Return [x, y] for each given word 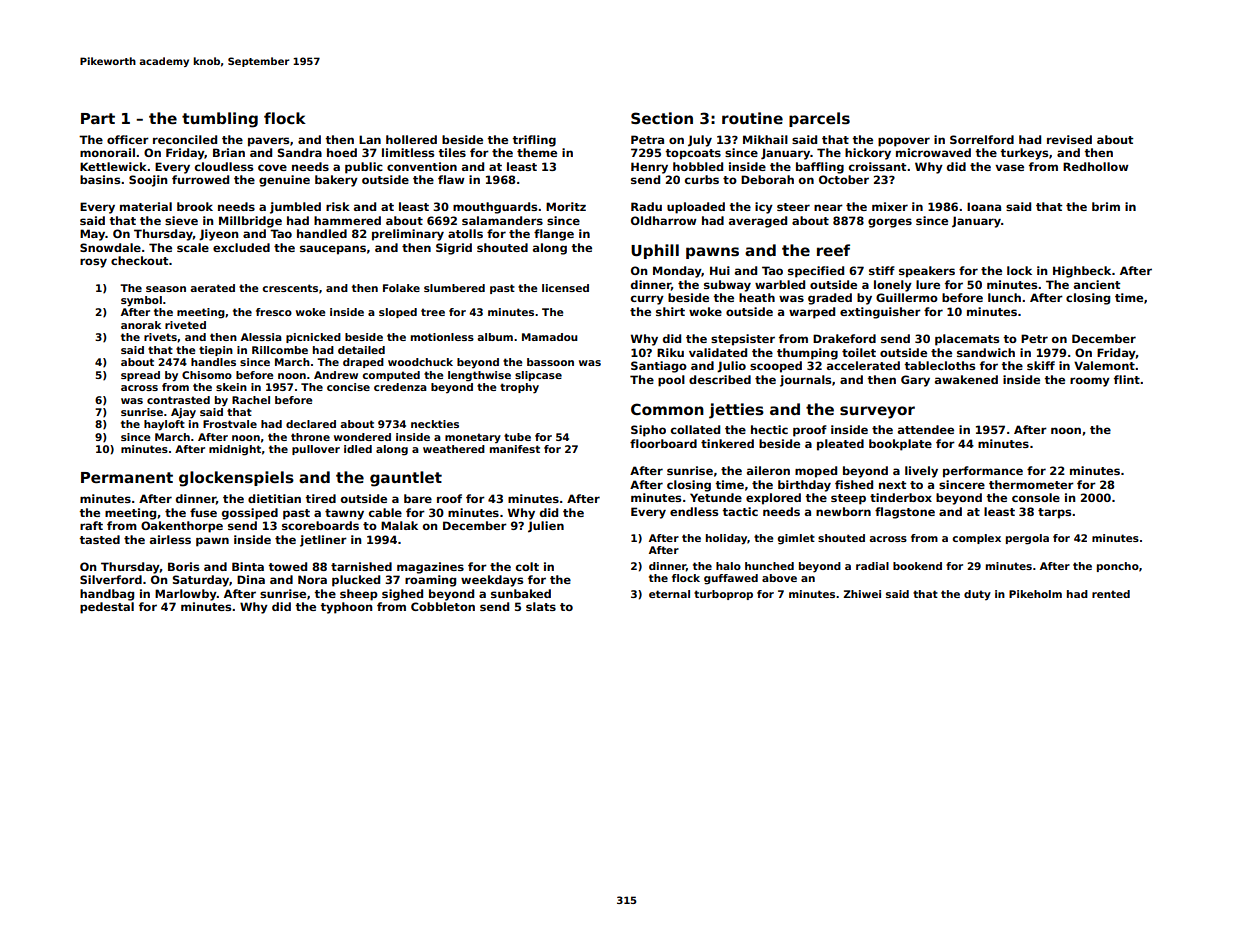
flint [1127, 379]
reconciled [185, 139]
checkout [139, 260]
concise [348, 387]
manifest [515, 449]
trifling [534, 141]
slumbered [454, 288]
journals [805, 381]
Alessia [261, 337]
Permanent [127, 477]
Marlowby [186, 595]
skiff [1041, 365]
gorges [890, 223]
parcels [819, 119]
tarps [1054, 513]
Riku [670, 352]
